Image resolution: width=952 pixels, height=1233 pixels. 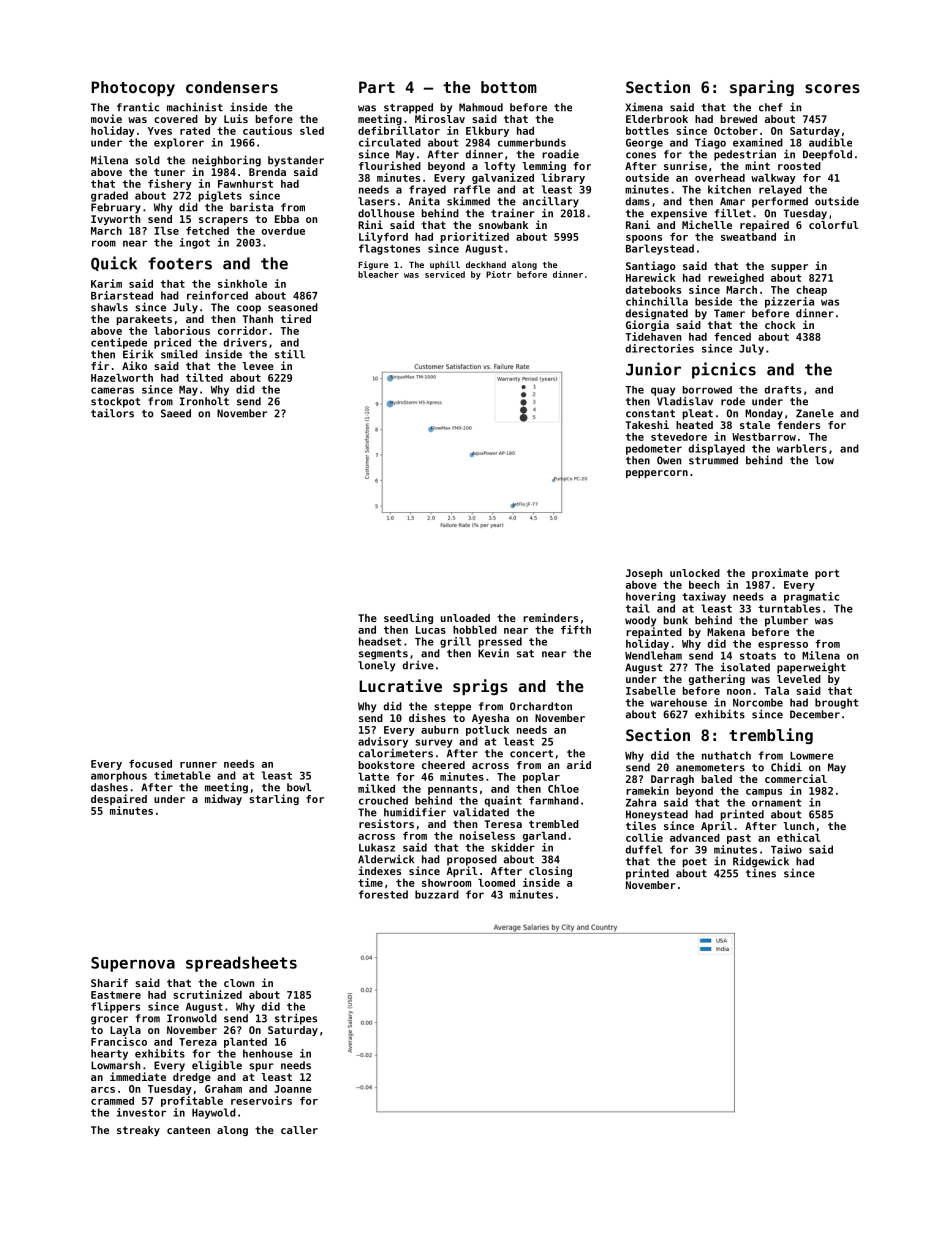 What do you see at coordinates (232, 87) in the screenshot?
I see `condensers` at bounding box center [232, 87].
